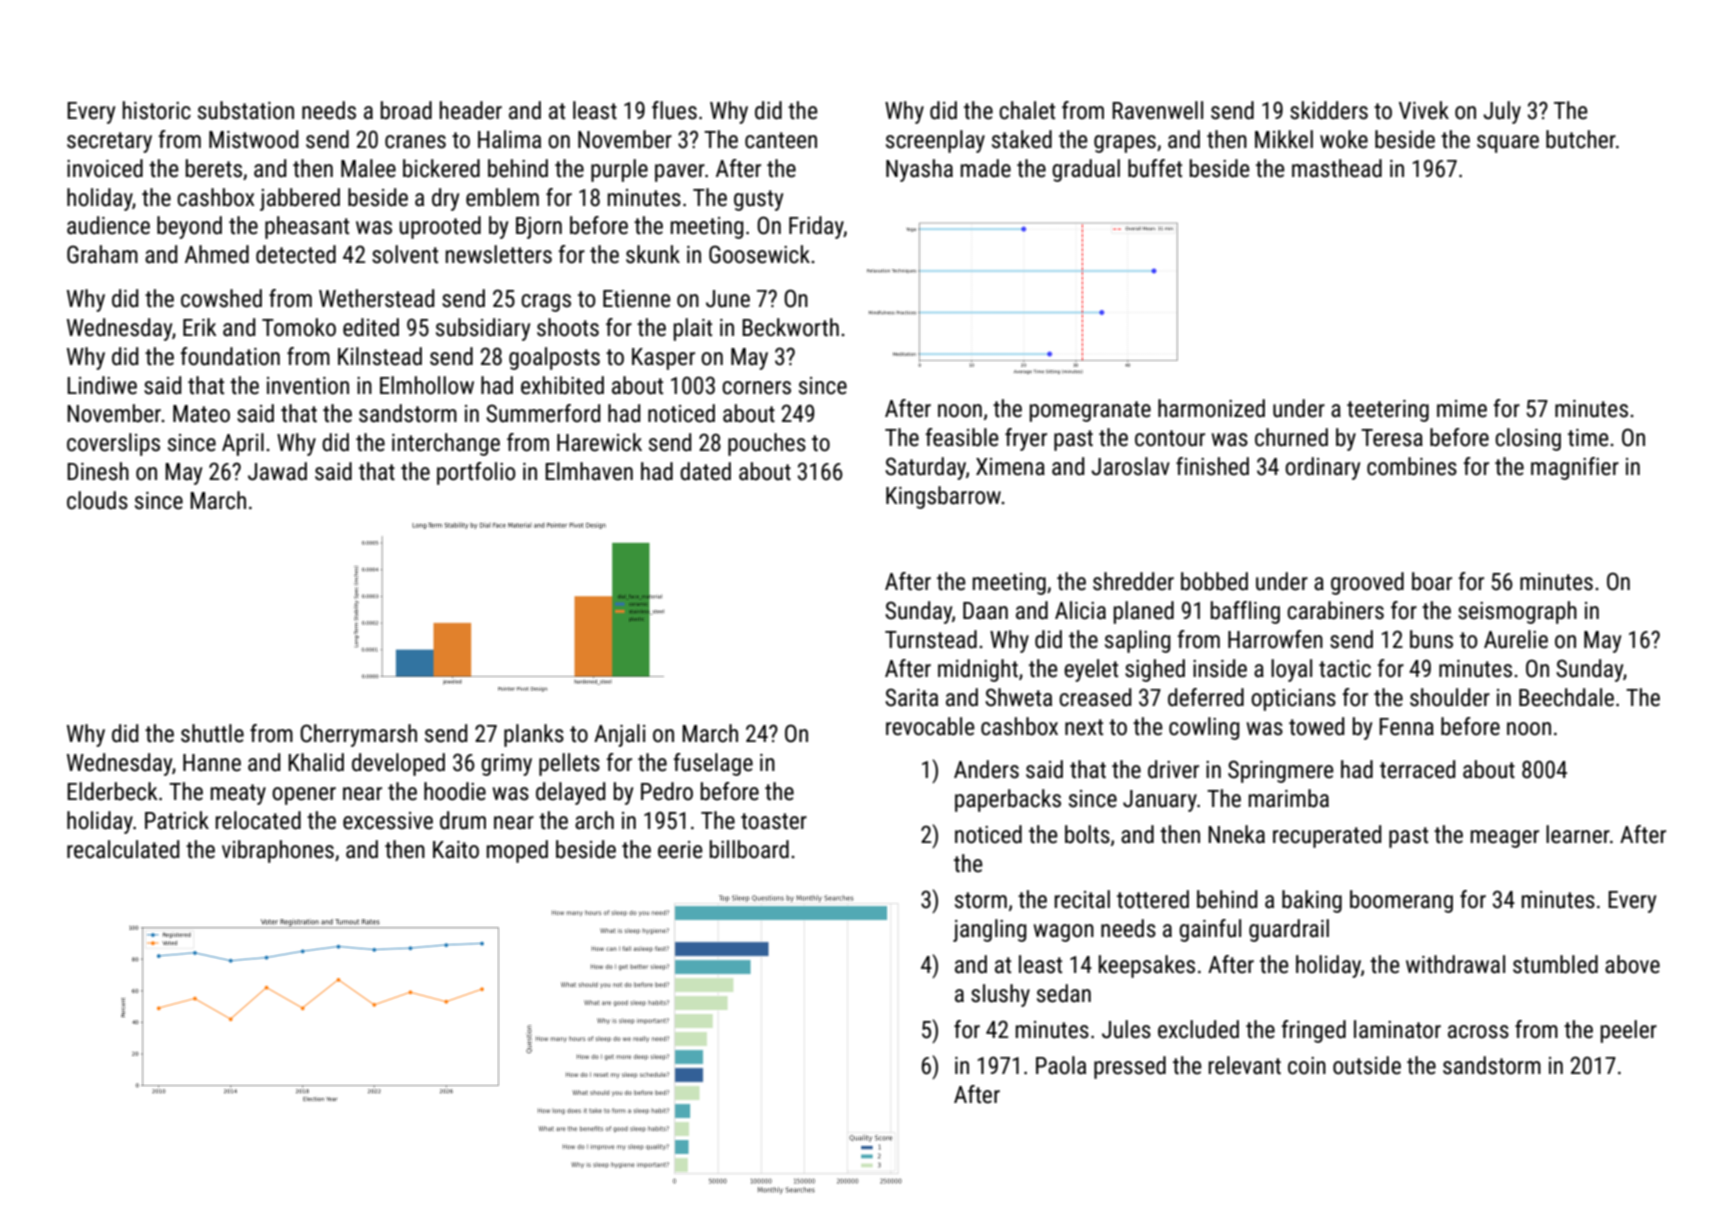 Image resolution: width=1735 pixels, height=1227 pixels. What do you see at coordinates (212, 733) in the image?
I see `shuttle` at bounding box center [212, 733].
